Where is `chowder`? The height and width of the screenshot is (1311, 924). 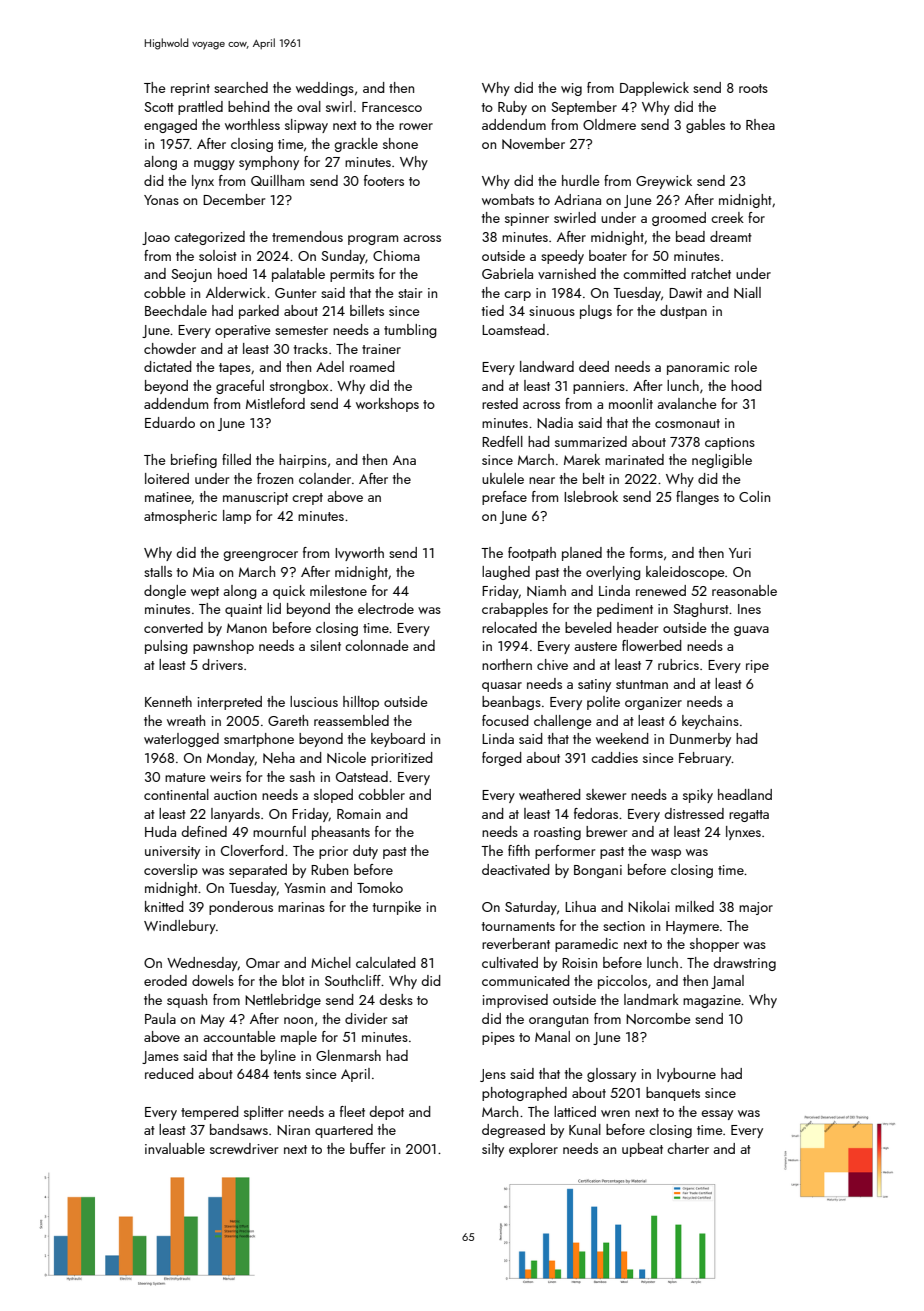
chowder is located at coordinates (170, 348).
